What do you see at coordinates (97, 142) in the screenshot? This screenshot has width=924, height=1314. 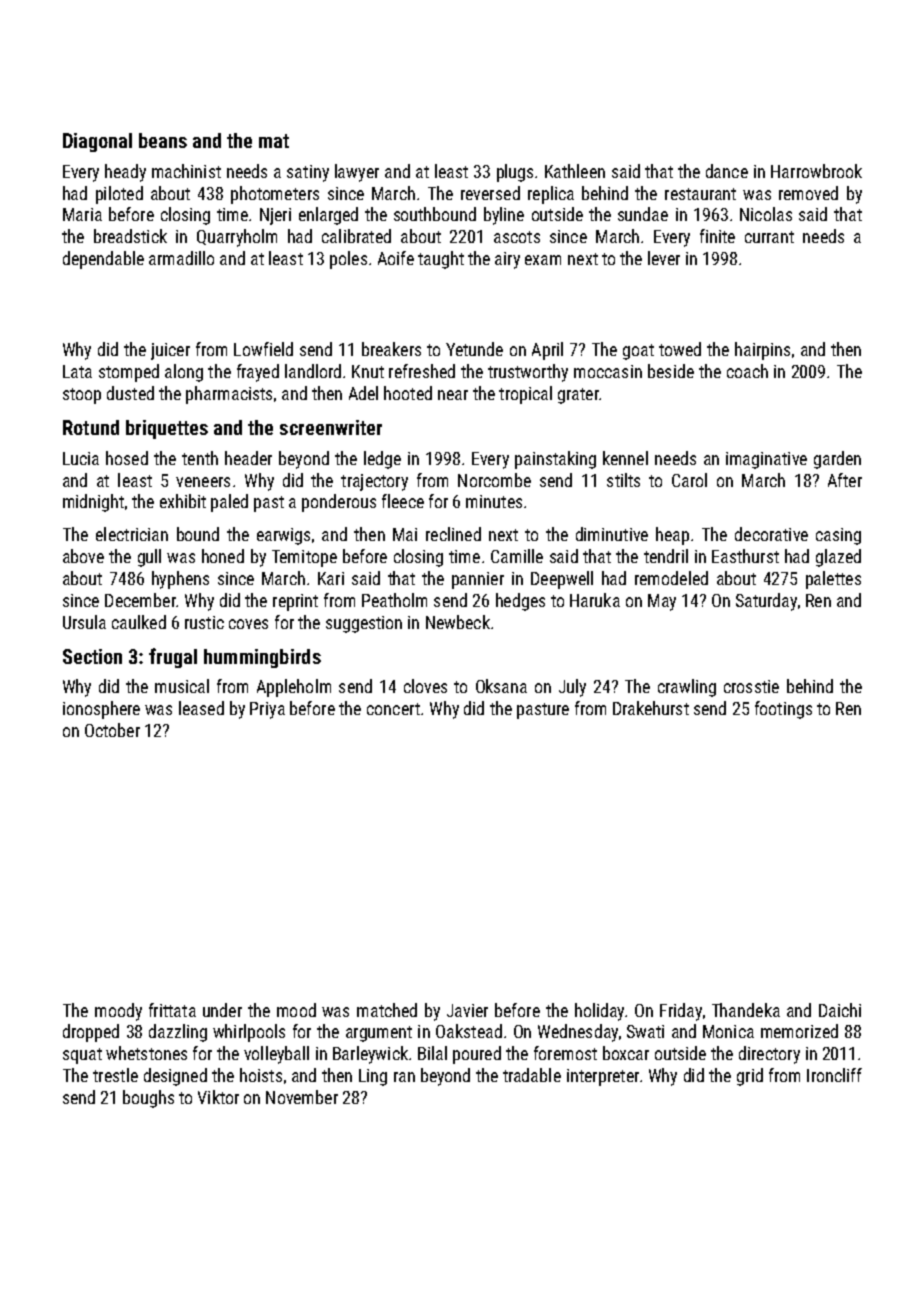 I see `Diagonal` at bounding box center [97, 142].
